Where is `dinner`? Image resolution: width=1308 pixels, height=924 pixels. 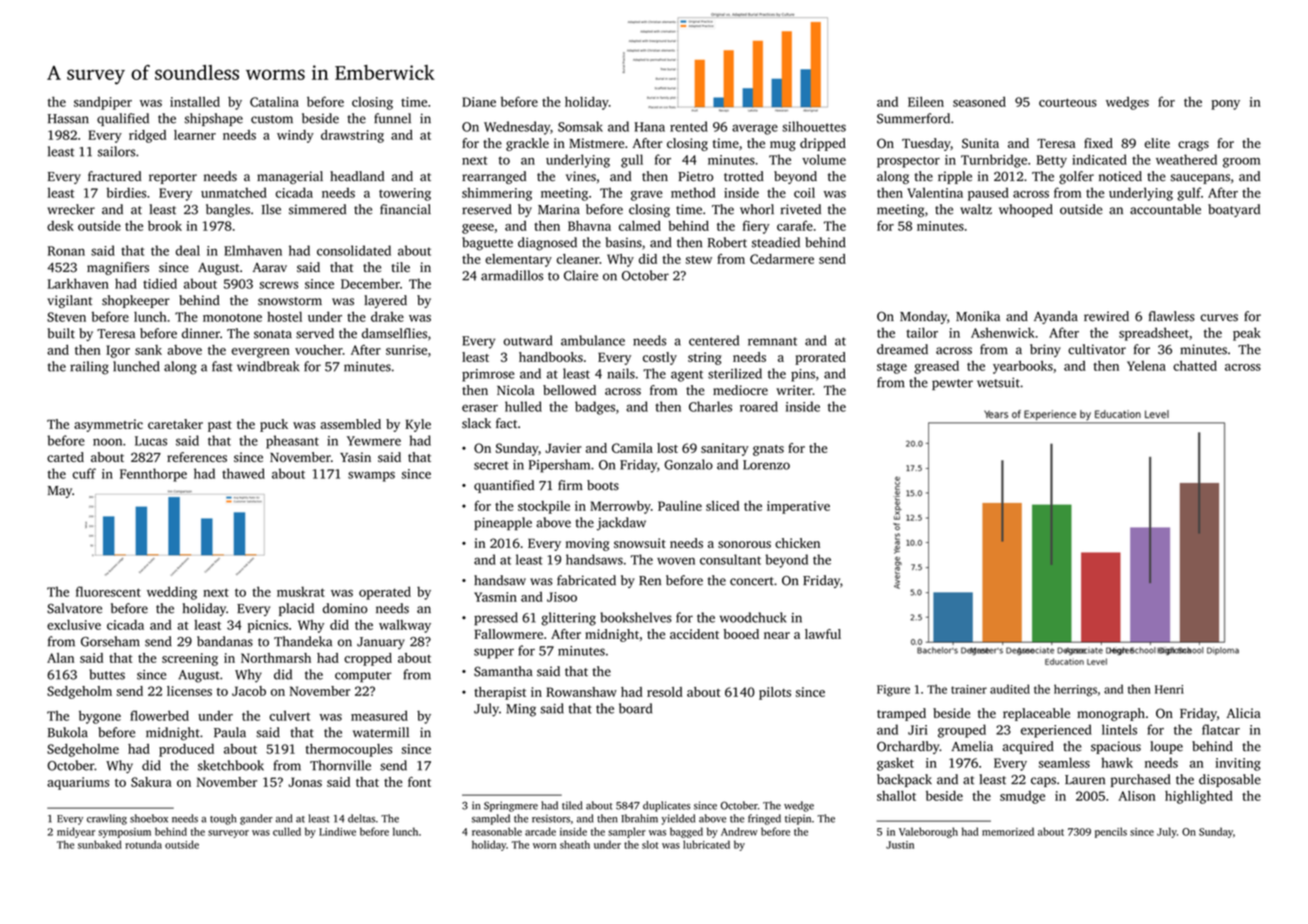
dinner is located at coordinates (201, 333).
